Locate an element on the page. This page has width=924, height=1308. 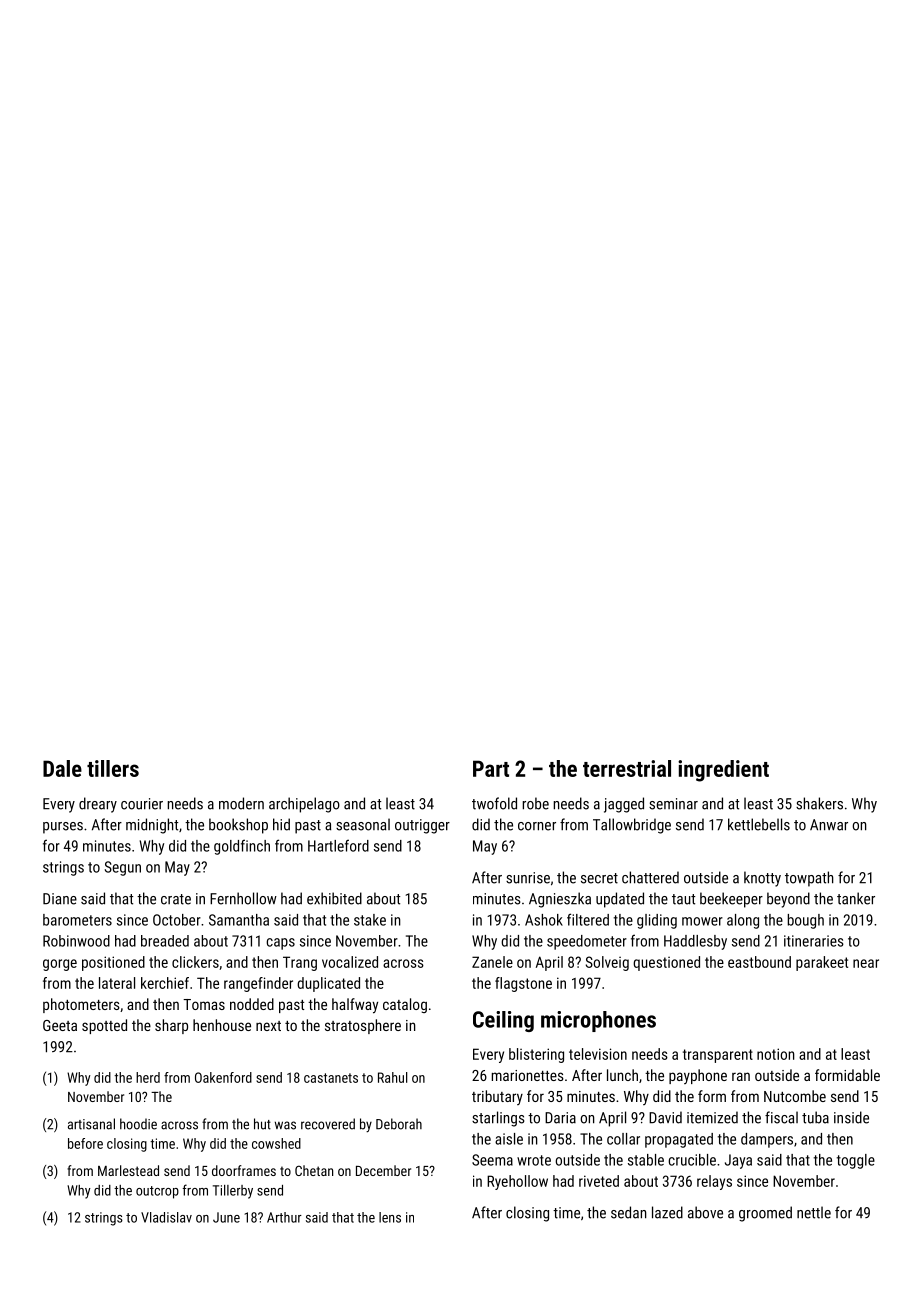
toggle is located at coordinates (856, 1161).
